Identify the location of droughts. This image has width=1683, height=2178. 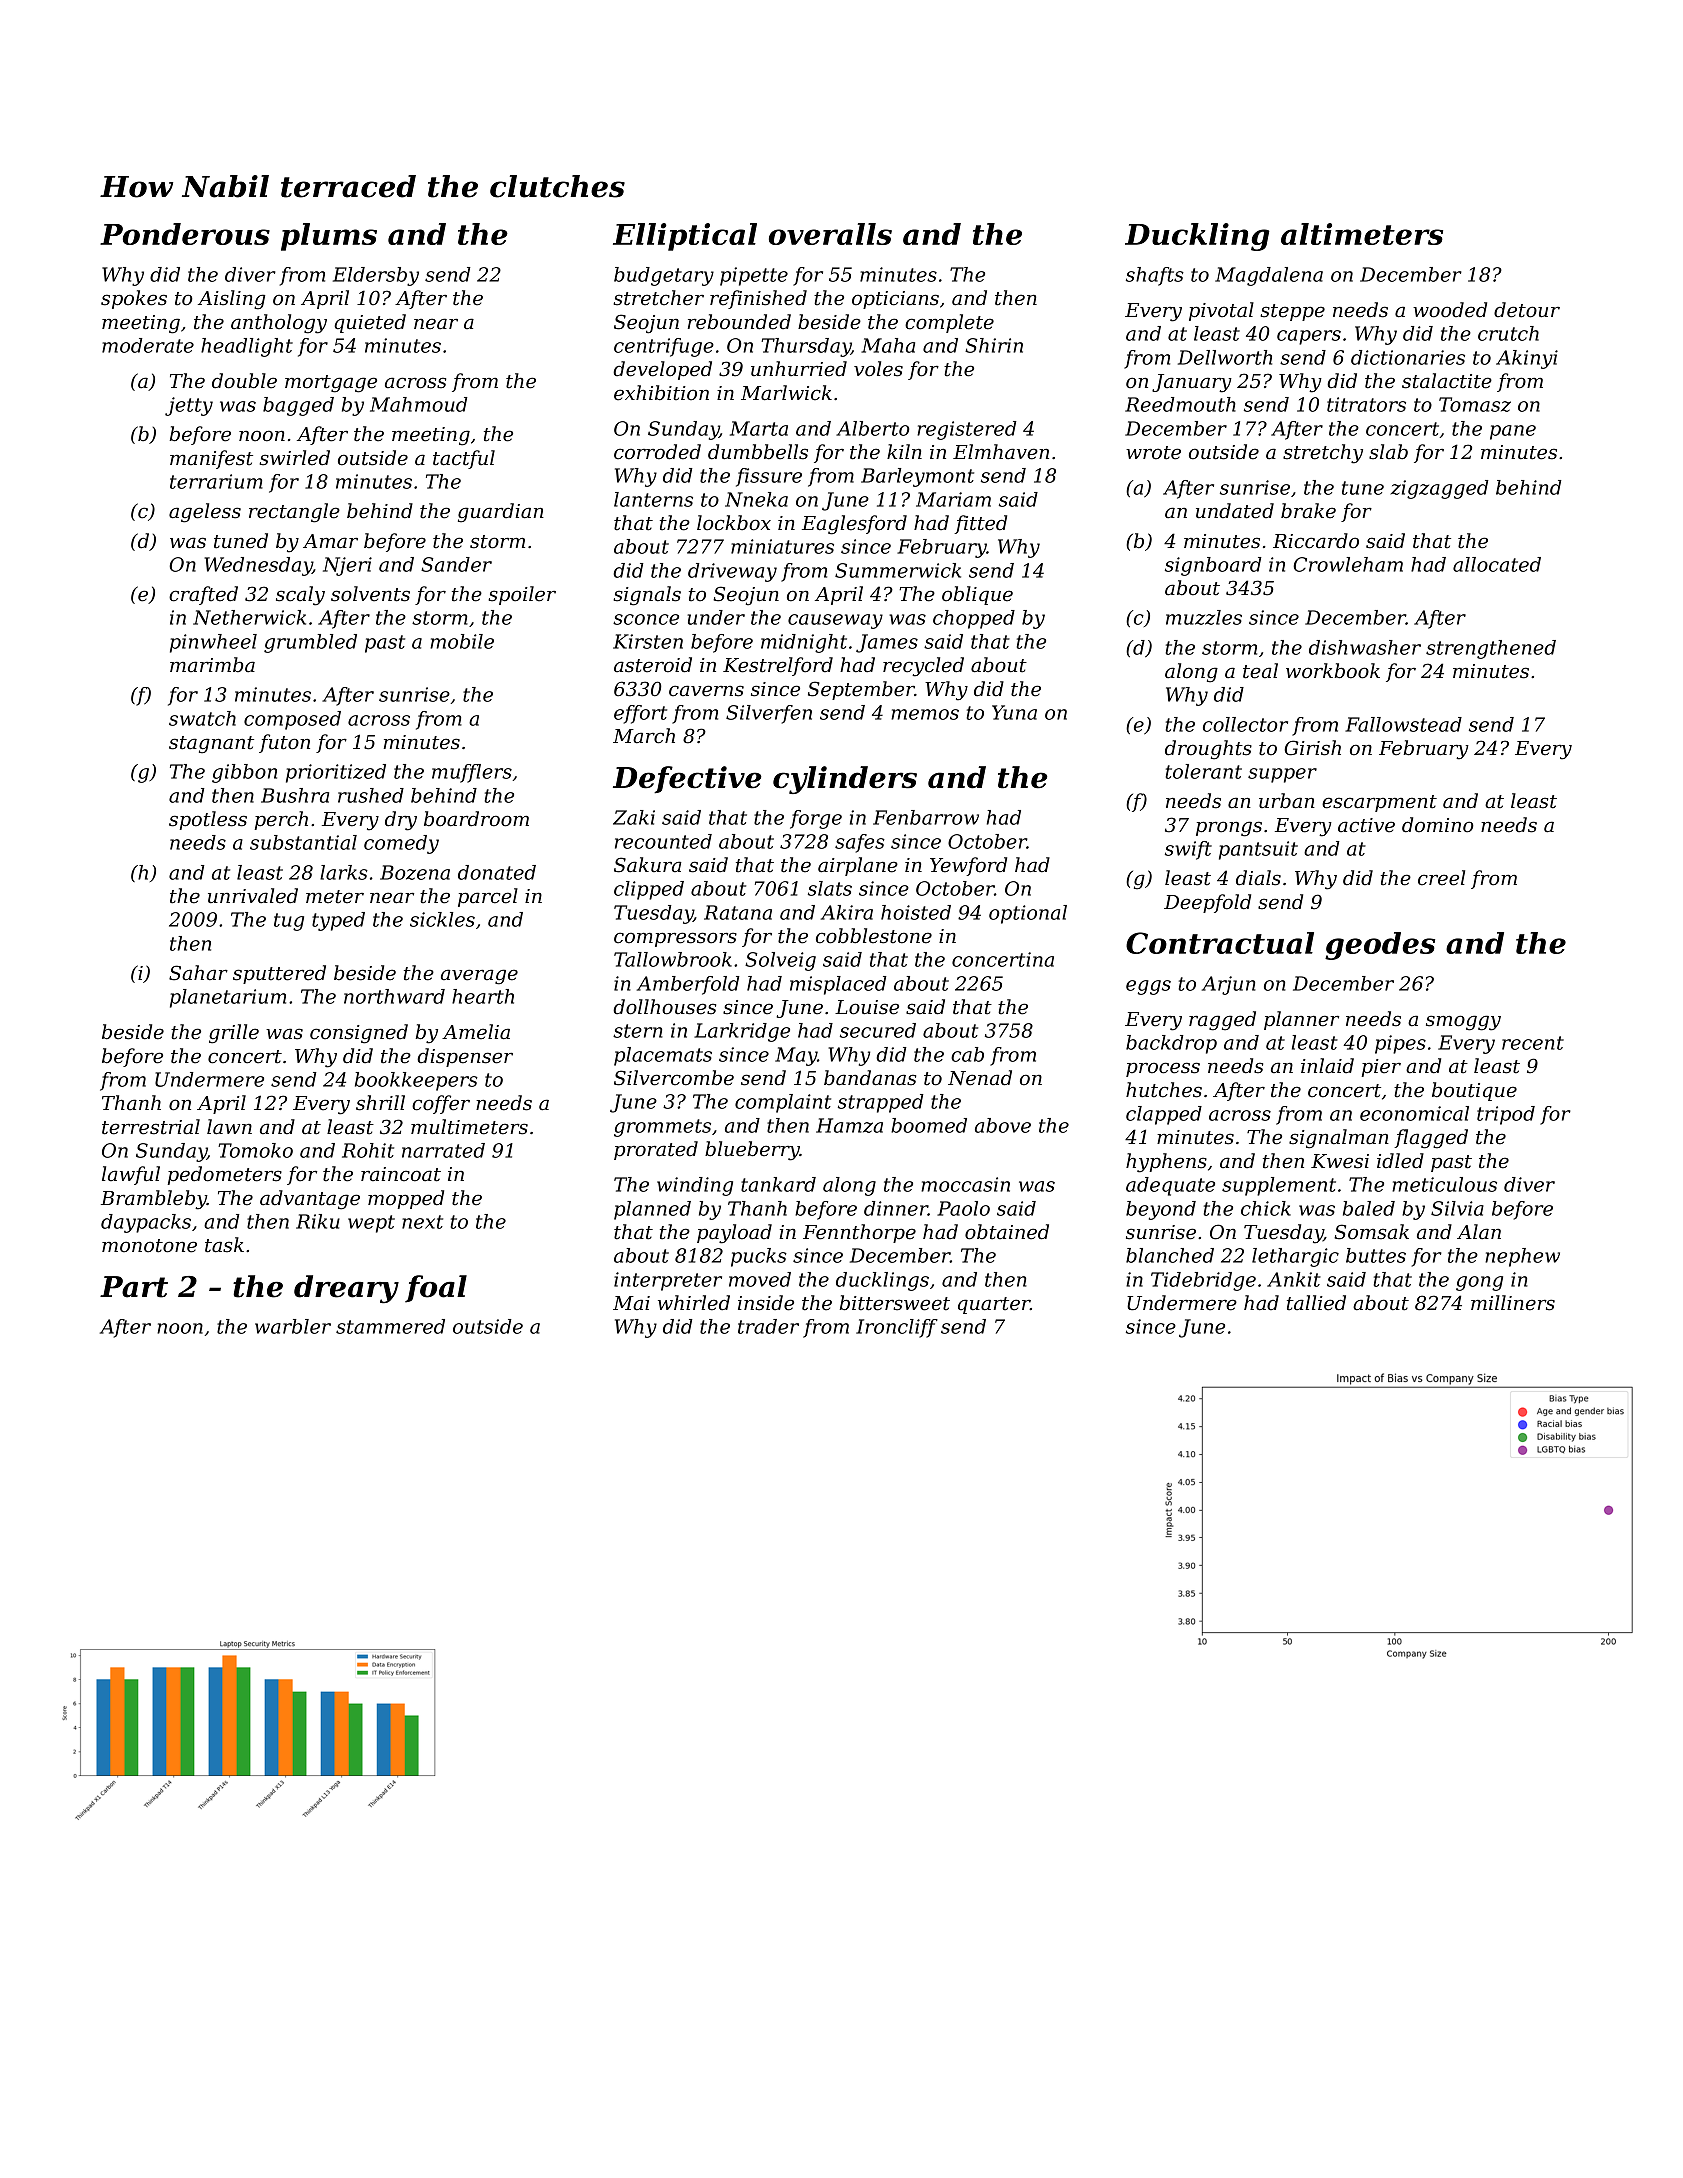
(1208, 750).
